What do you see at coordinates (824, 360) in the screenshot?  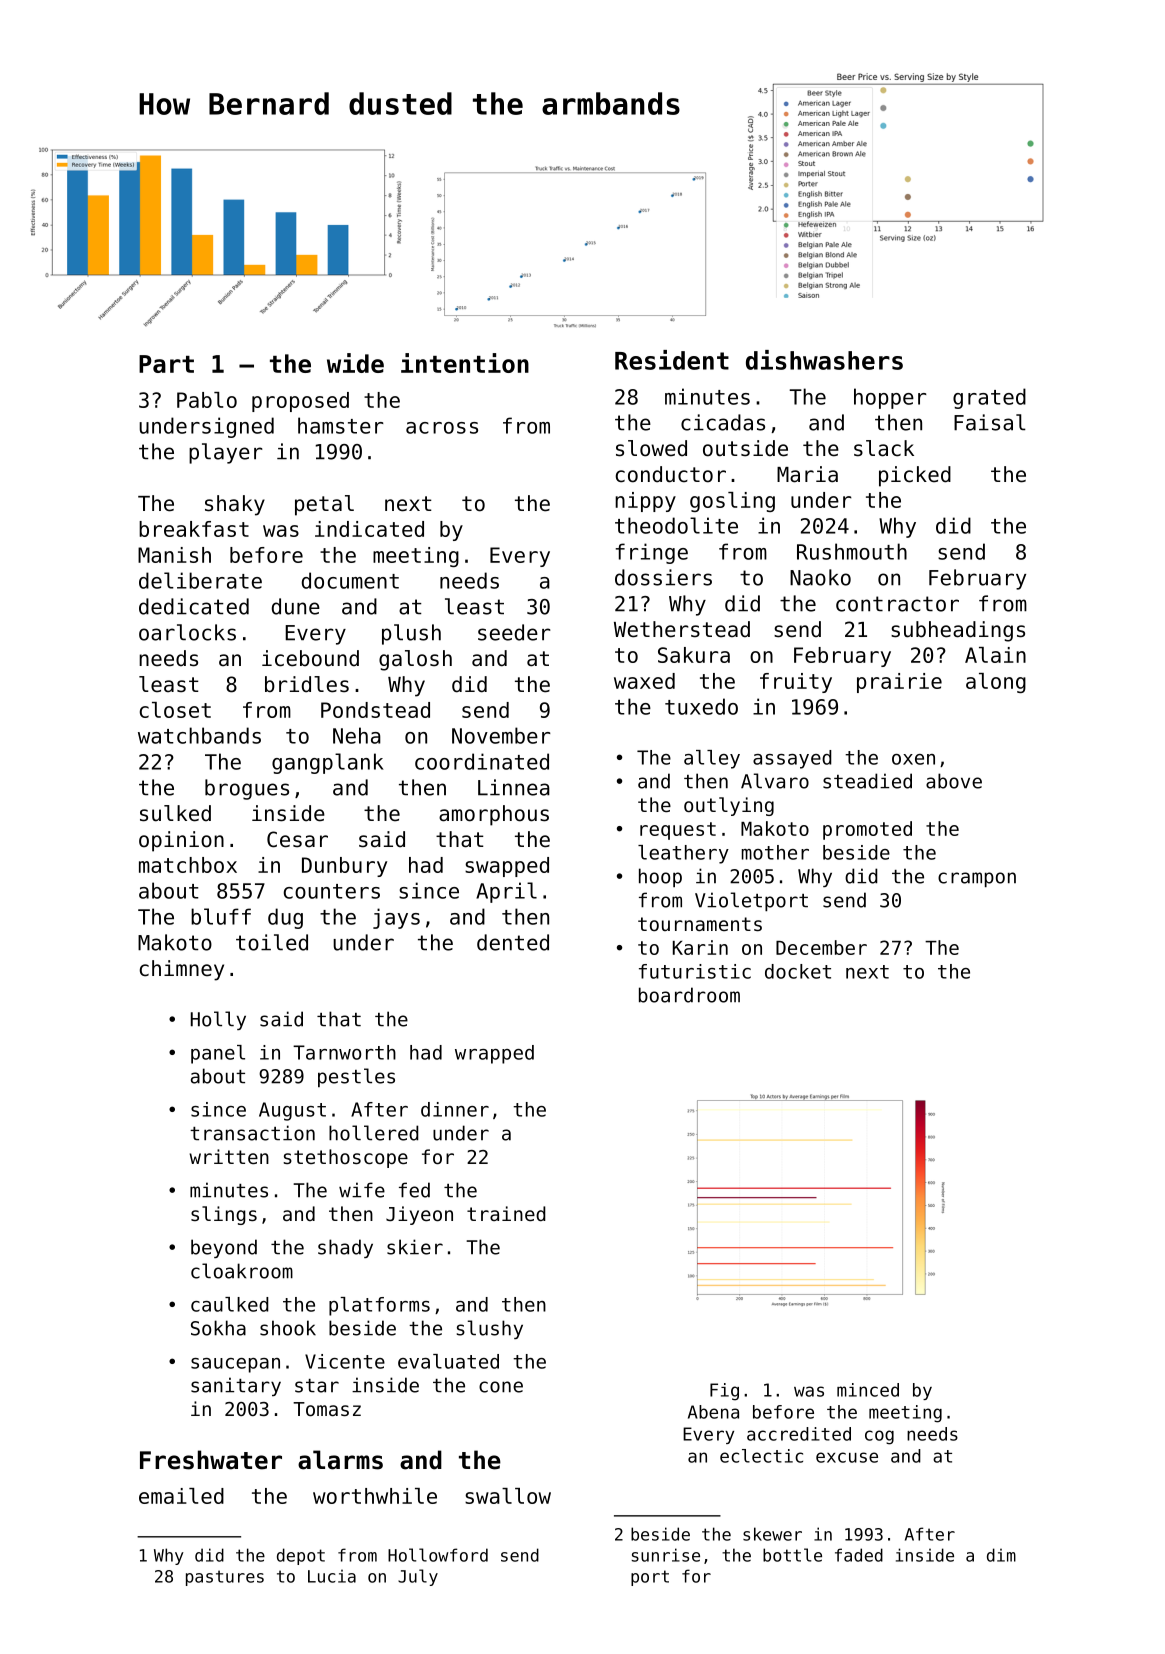 I see `dishwashers` at bounding box center [824, 360].
